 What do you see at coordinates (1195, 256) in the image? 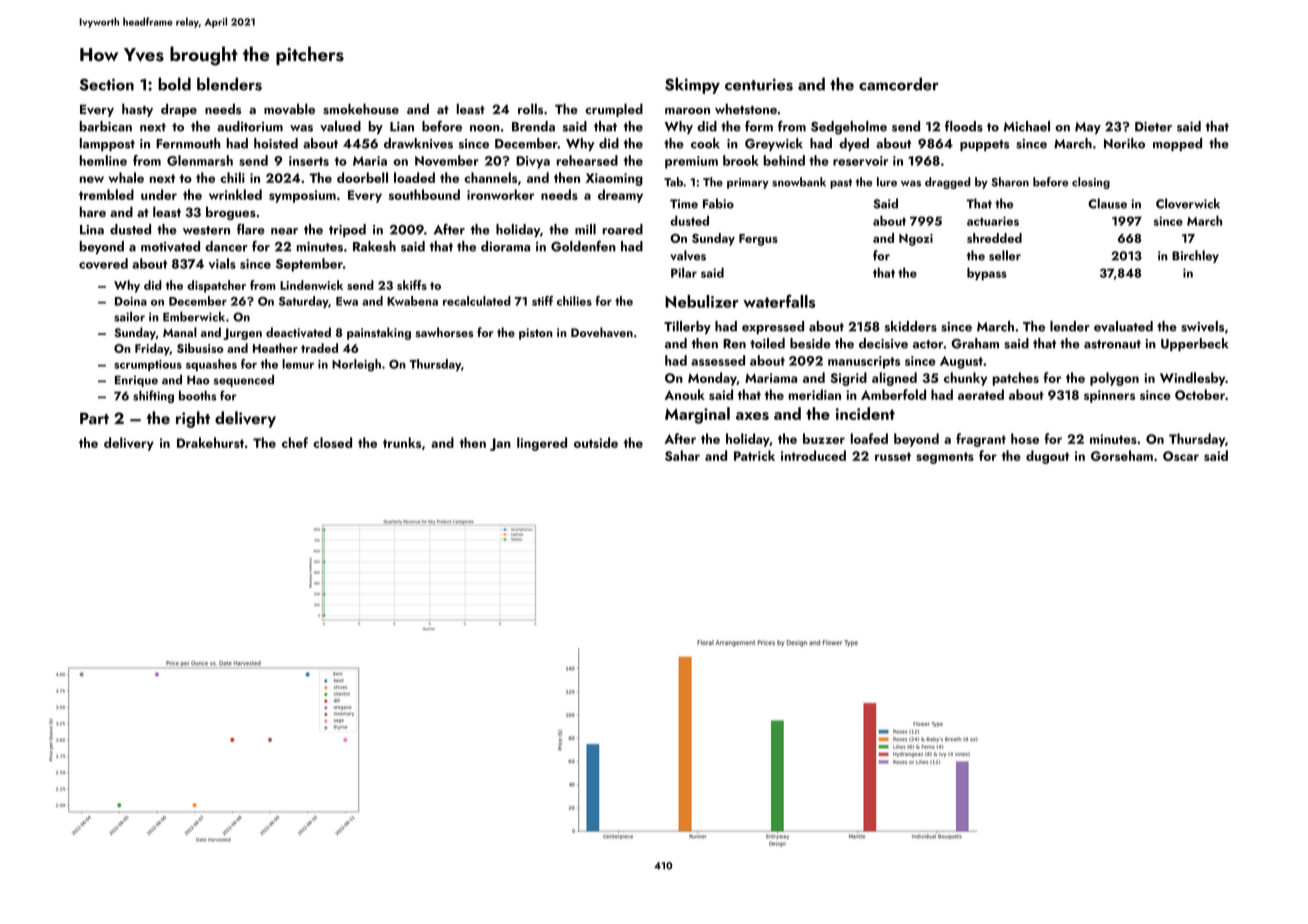
I see `Birchley` at bounding box center [1195, 256].
